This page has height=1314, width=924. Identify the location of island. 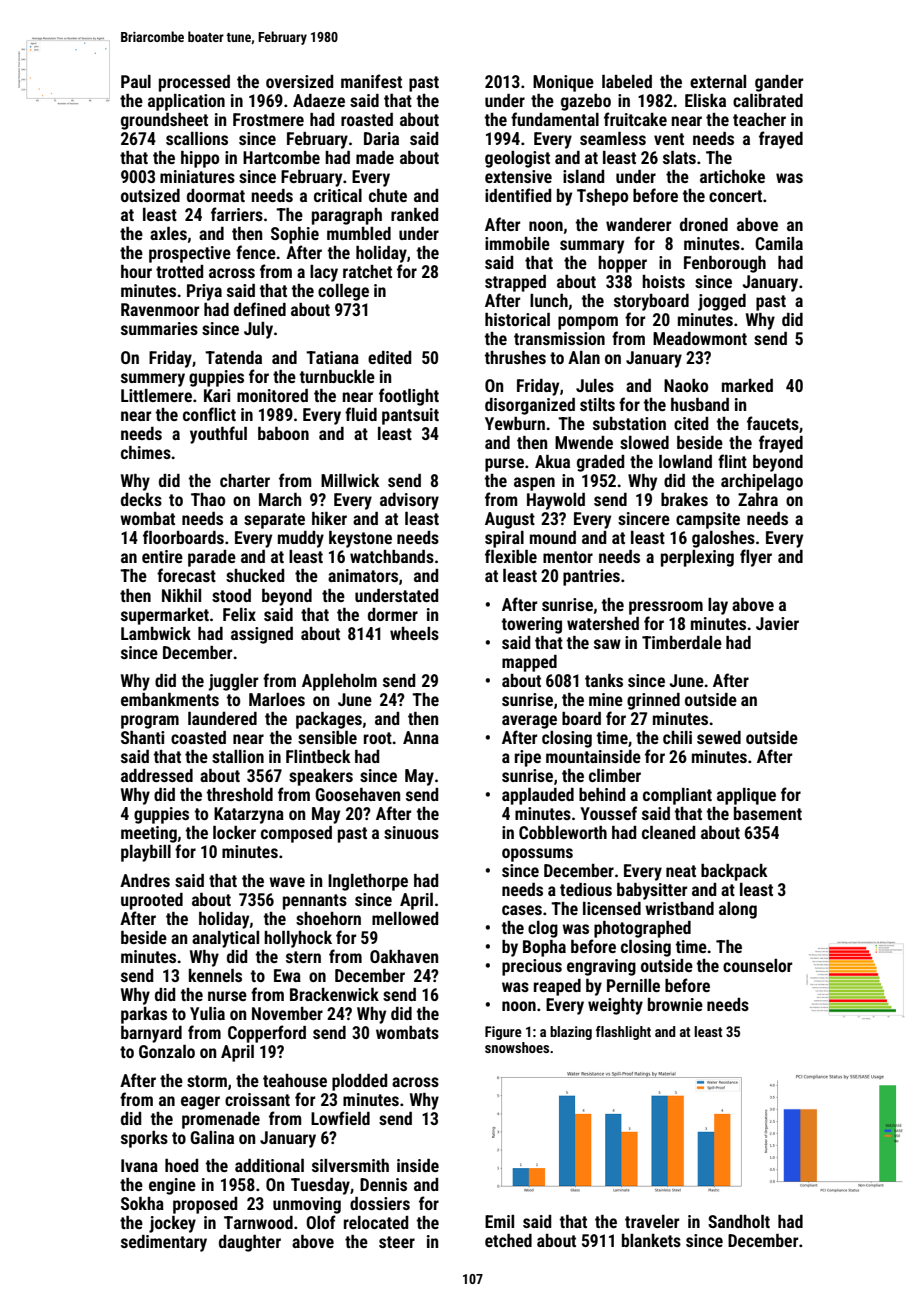
(583, 176).
